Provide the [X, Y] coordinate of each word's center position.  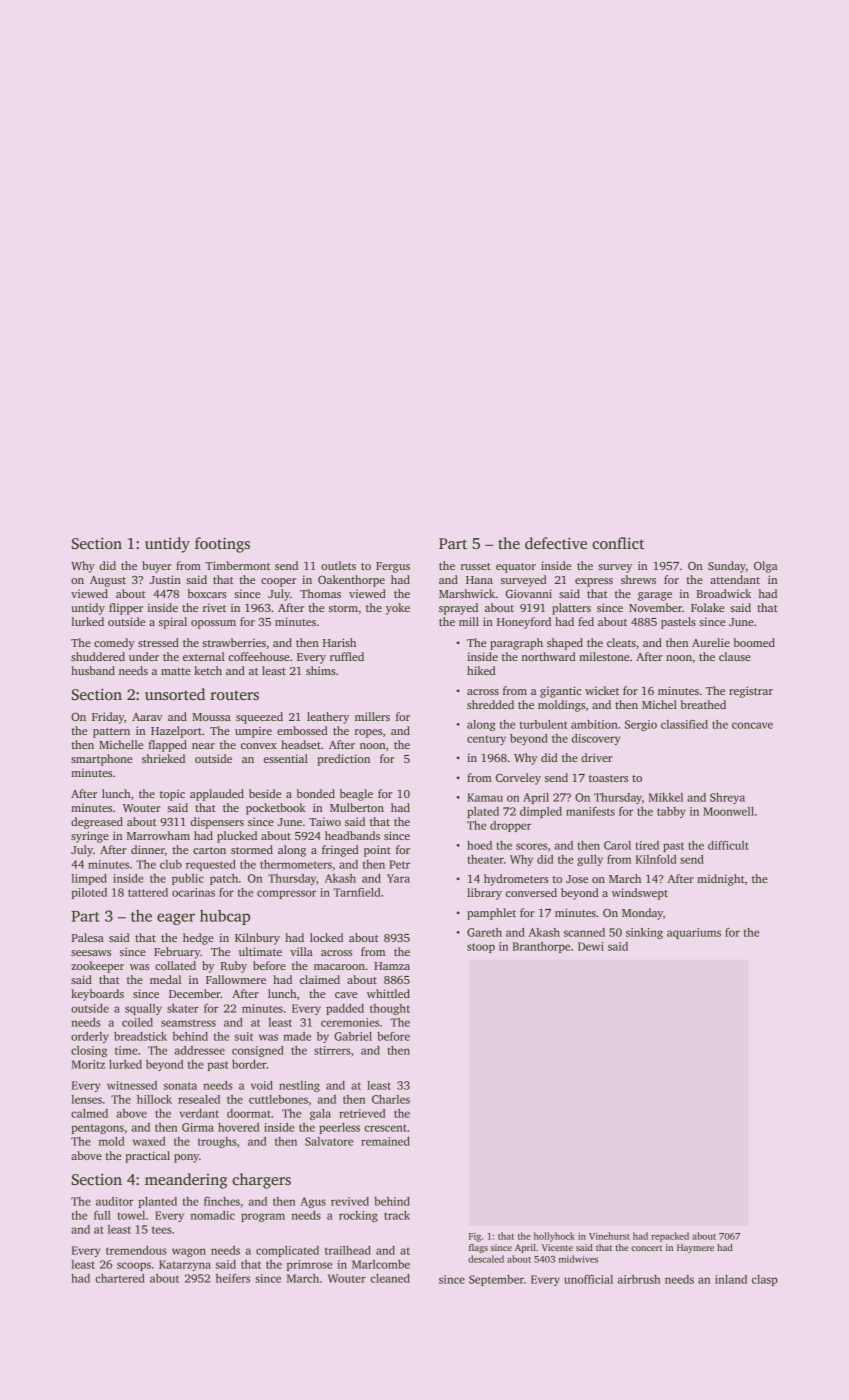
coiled [137, 1022]
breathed [703, 704]
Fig [475, 1237]
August [108, 581]
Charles [391, 1099]
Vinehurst [609, 1236]
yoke [398, 609]
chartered [120, 1278]
